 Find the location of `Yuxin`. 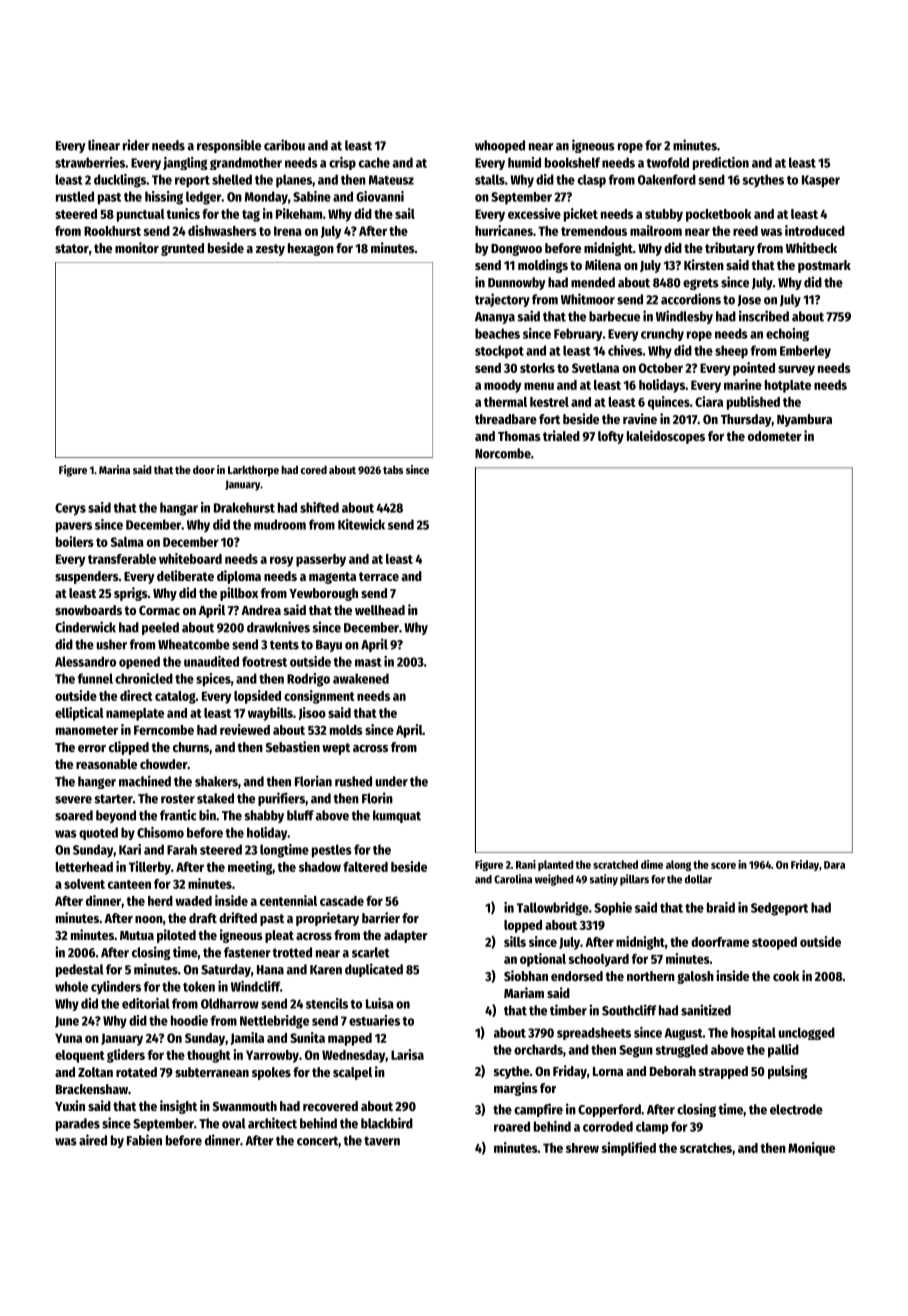

Yuxin is located at coordinates (70, 1105).
